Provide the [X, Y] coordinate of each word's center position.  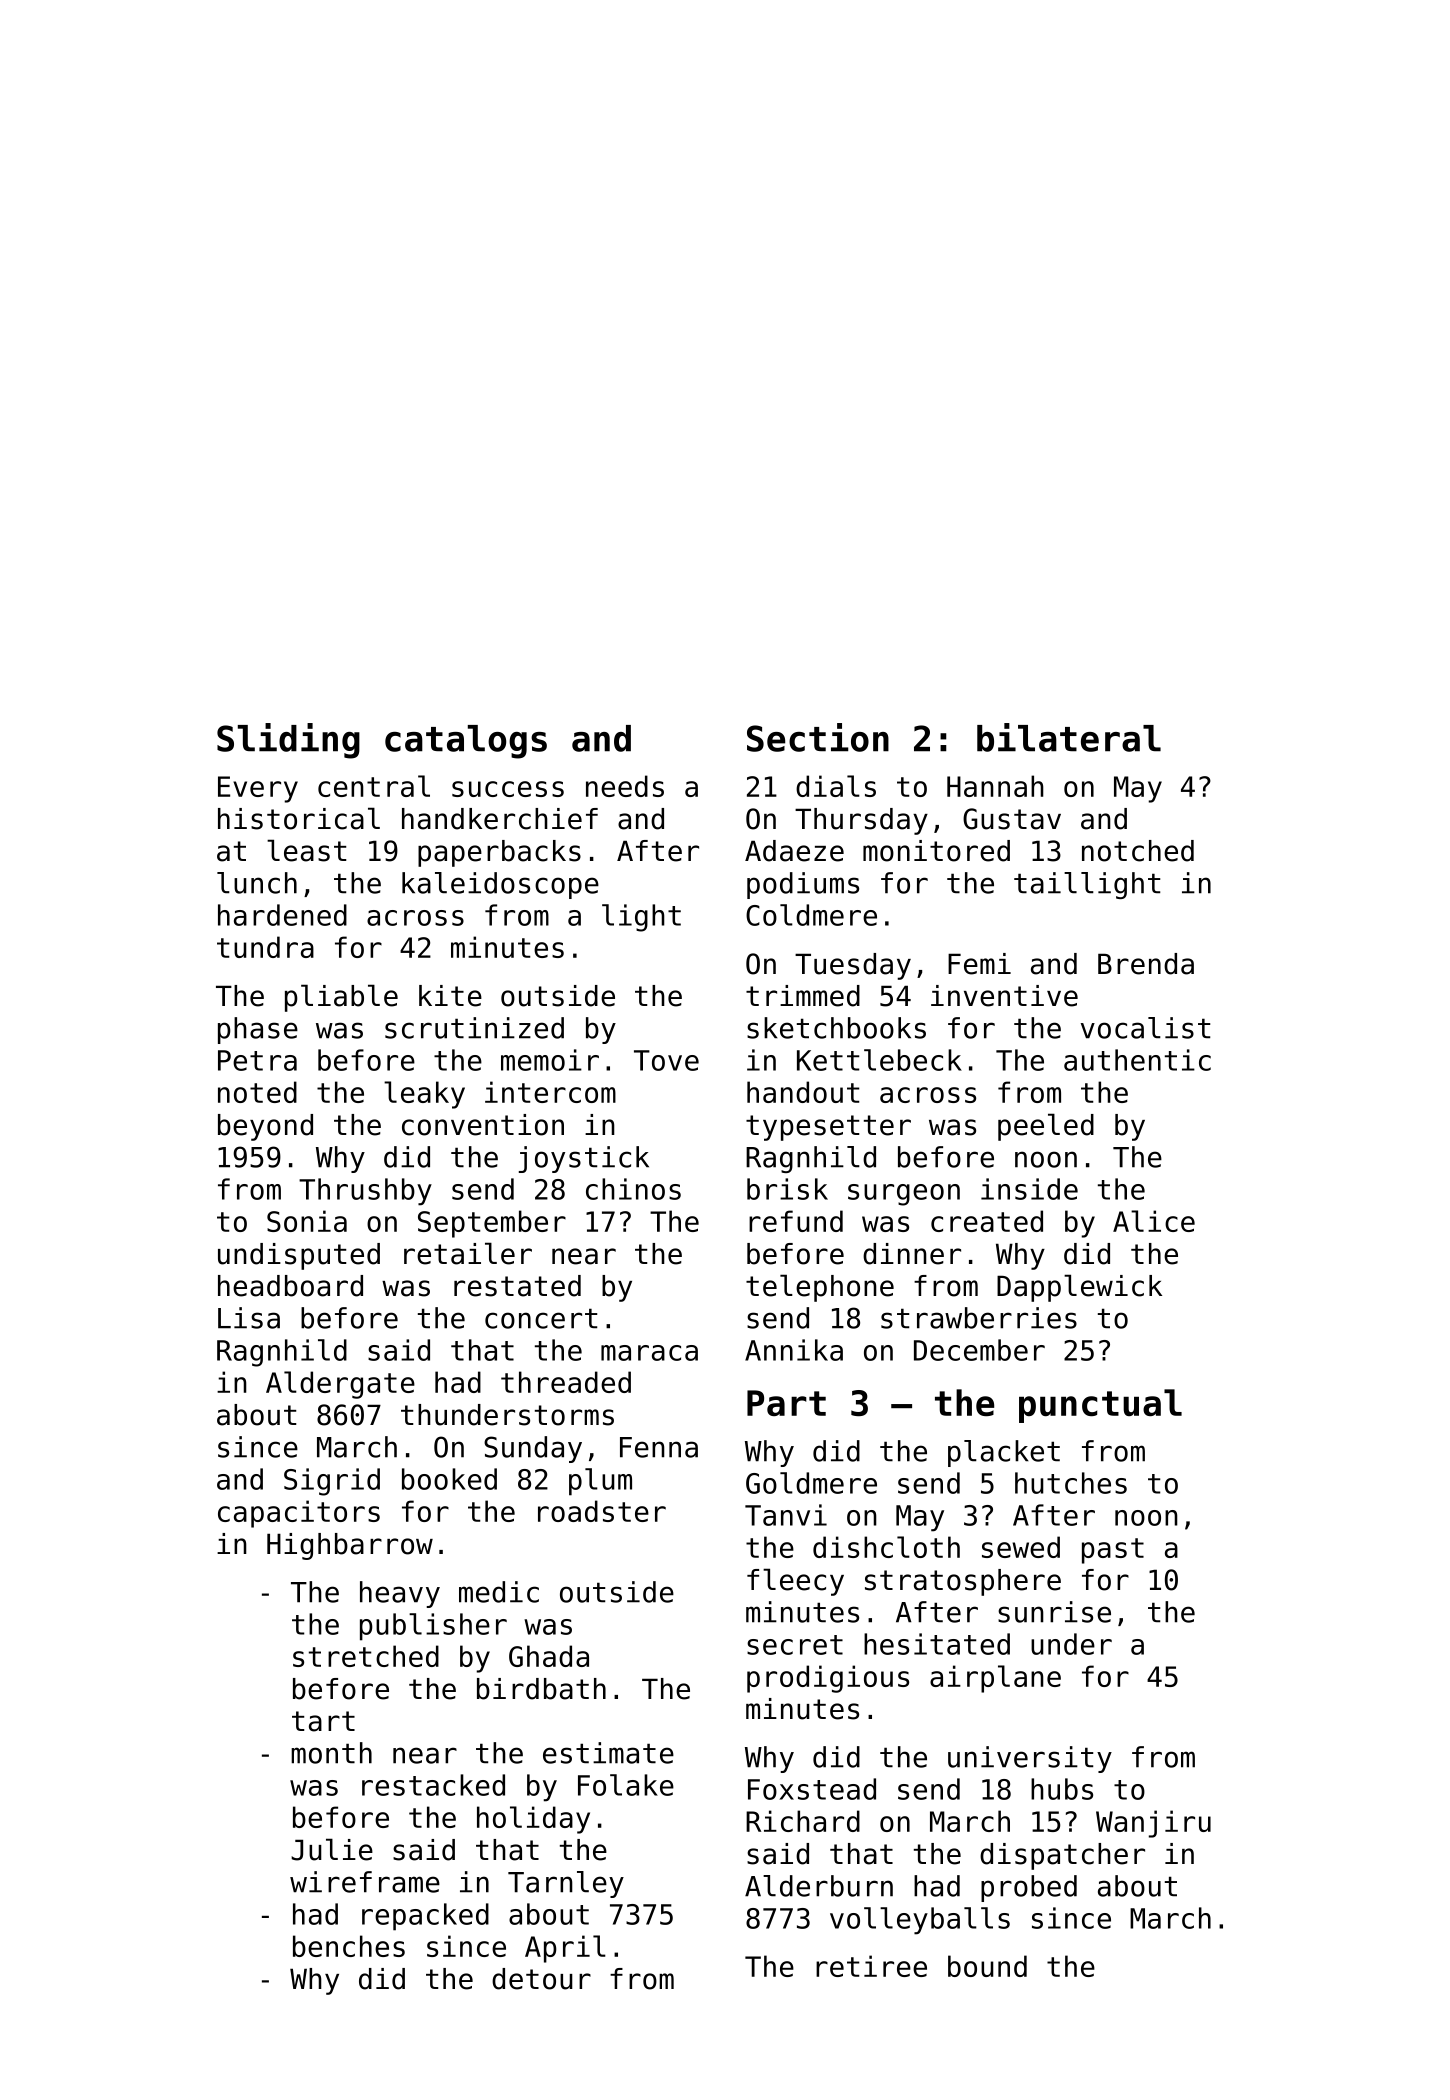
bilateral [1069, 737]
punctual [1100, 1406]
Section [818, 737]
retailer [468, 1253]
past [1113, 1551]
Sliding [288, 741]
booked [449, 1479]
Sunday [533, 1449]
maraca [649, 1353]
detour [541, 1979]
